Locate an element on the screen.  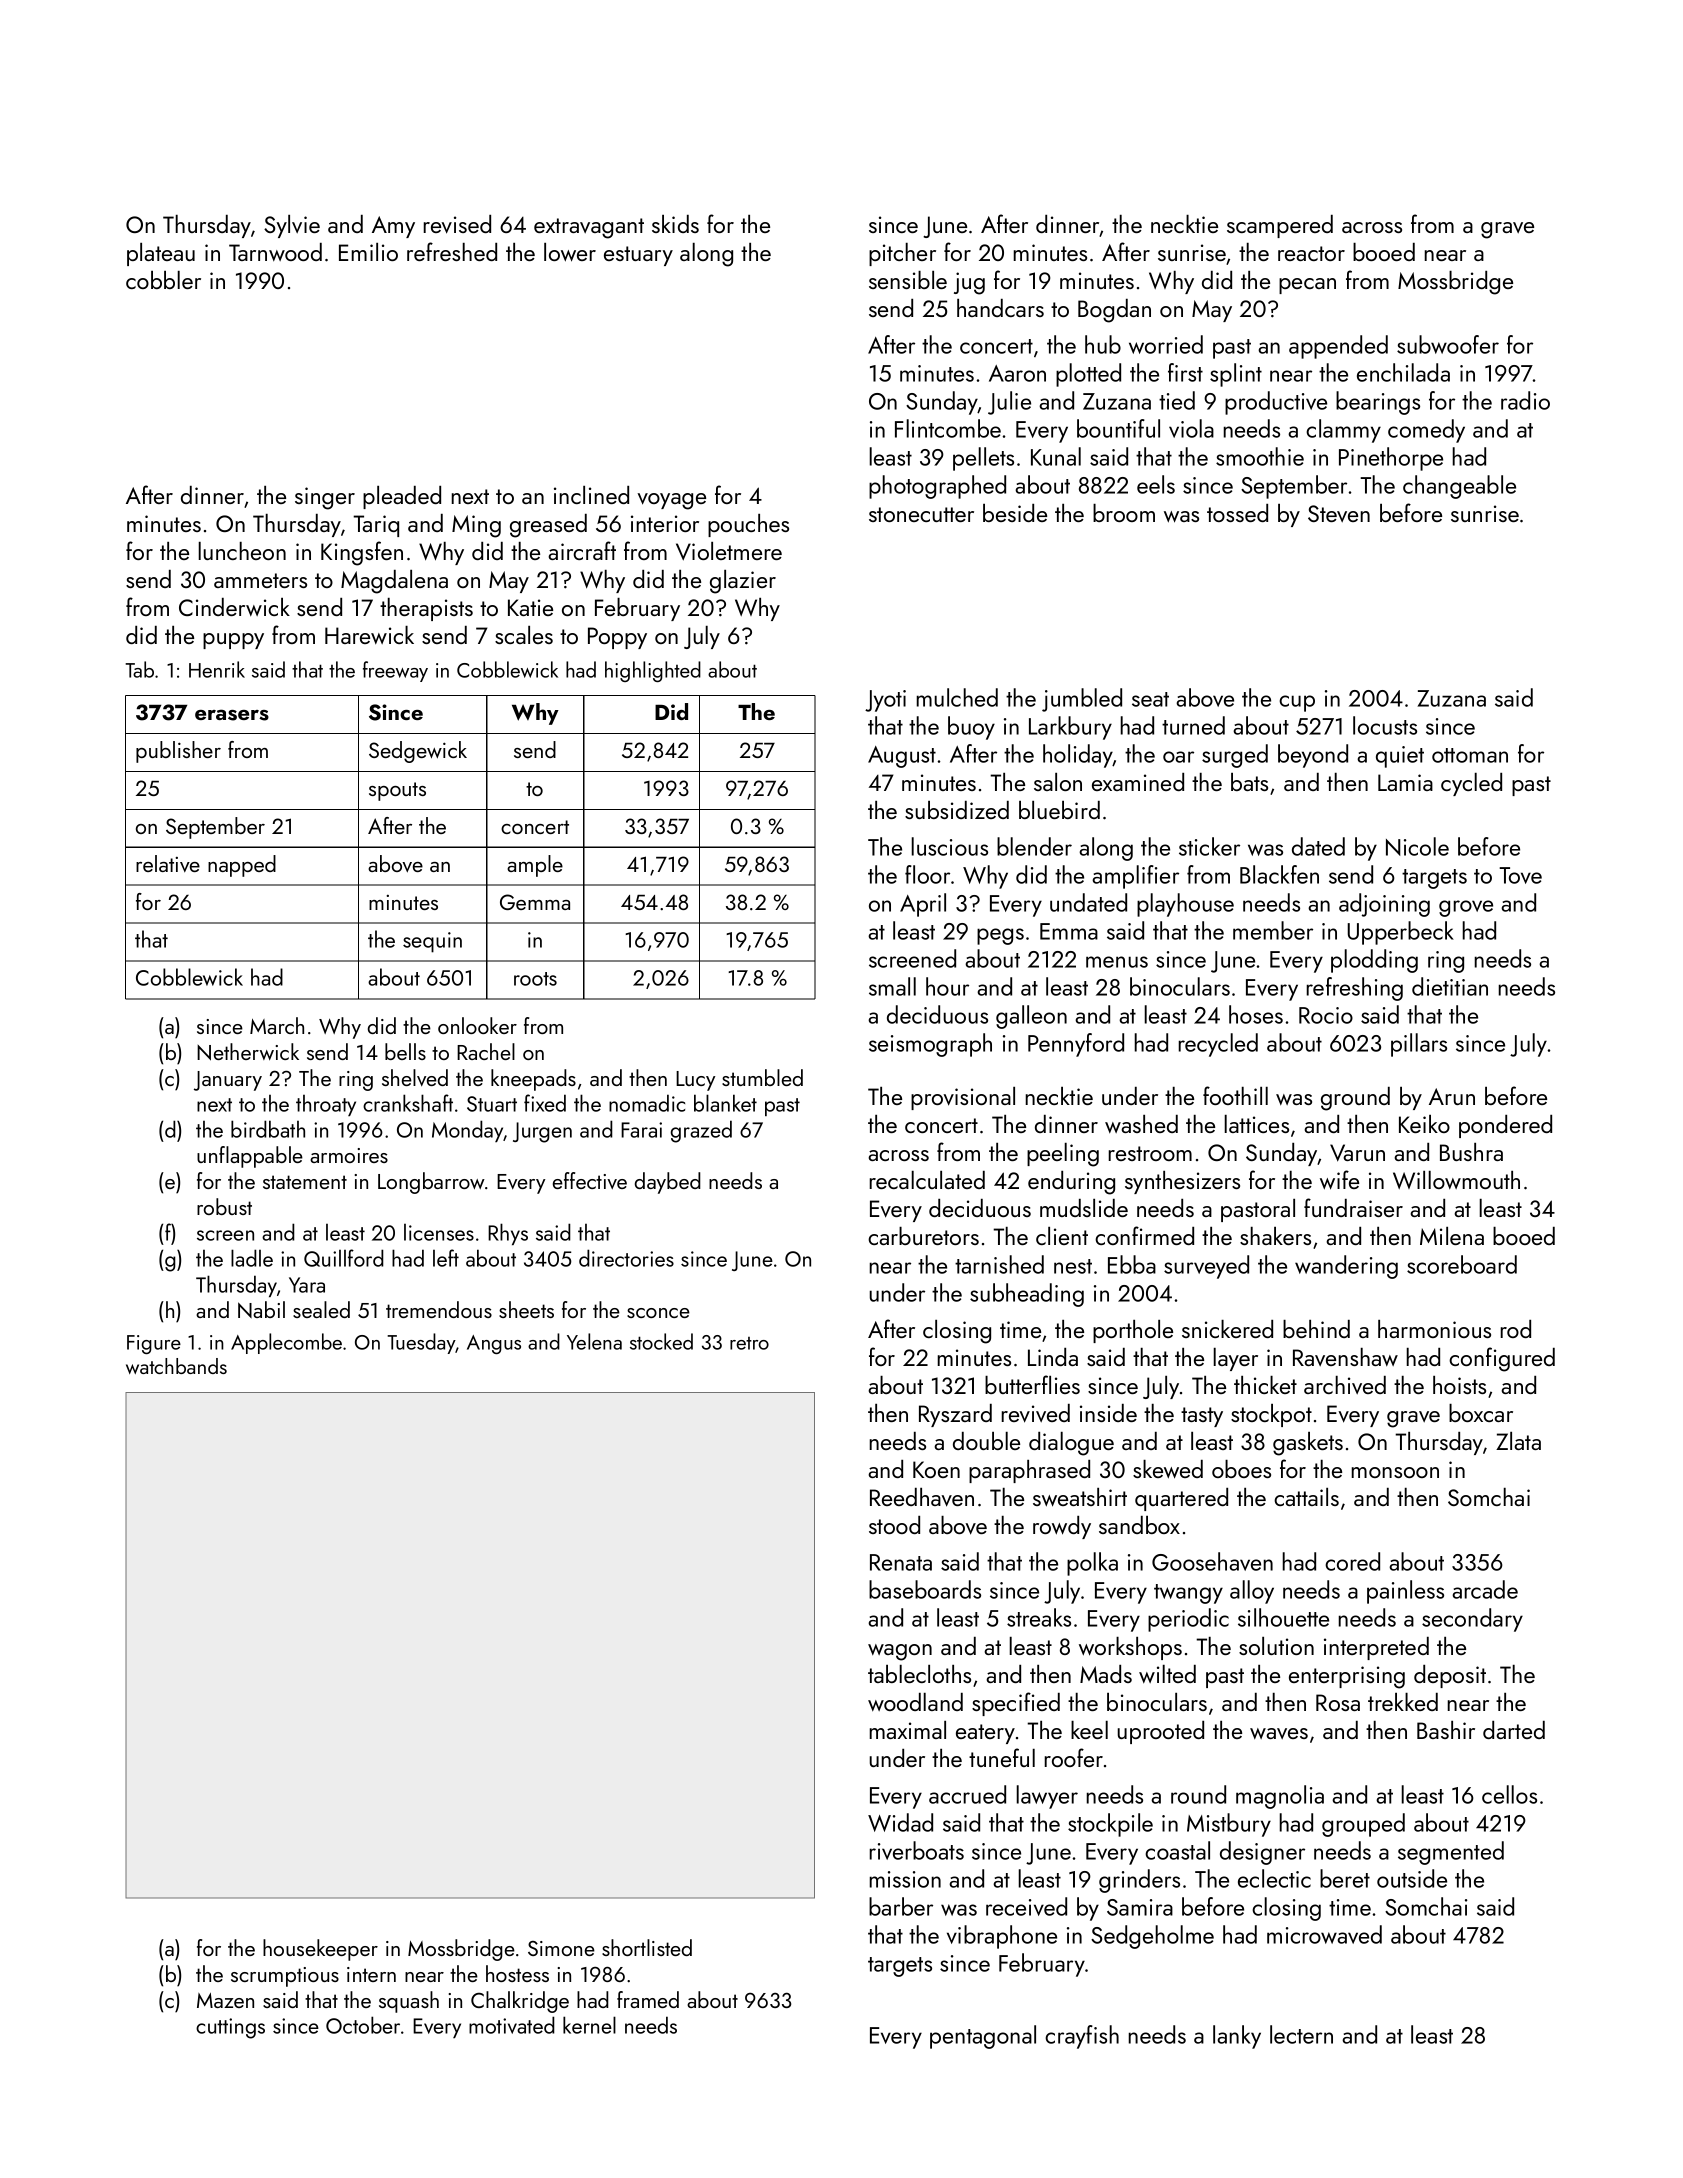
shakers is located at coordinates (1275, 1236).
